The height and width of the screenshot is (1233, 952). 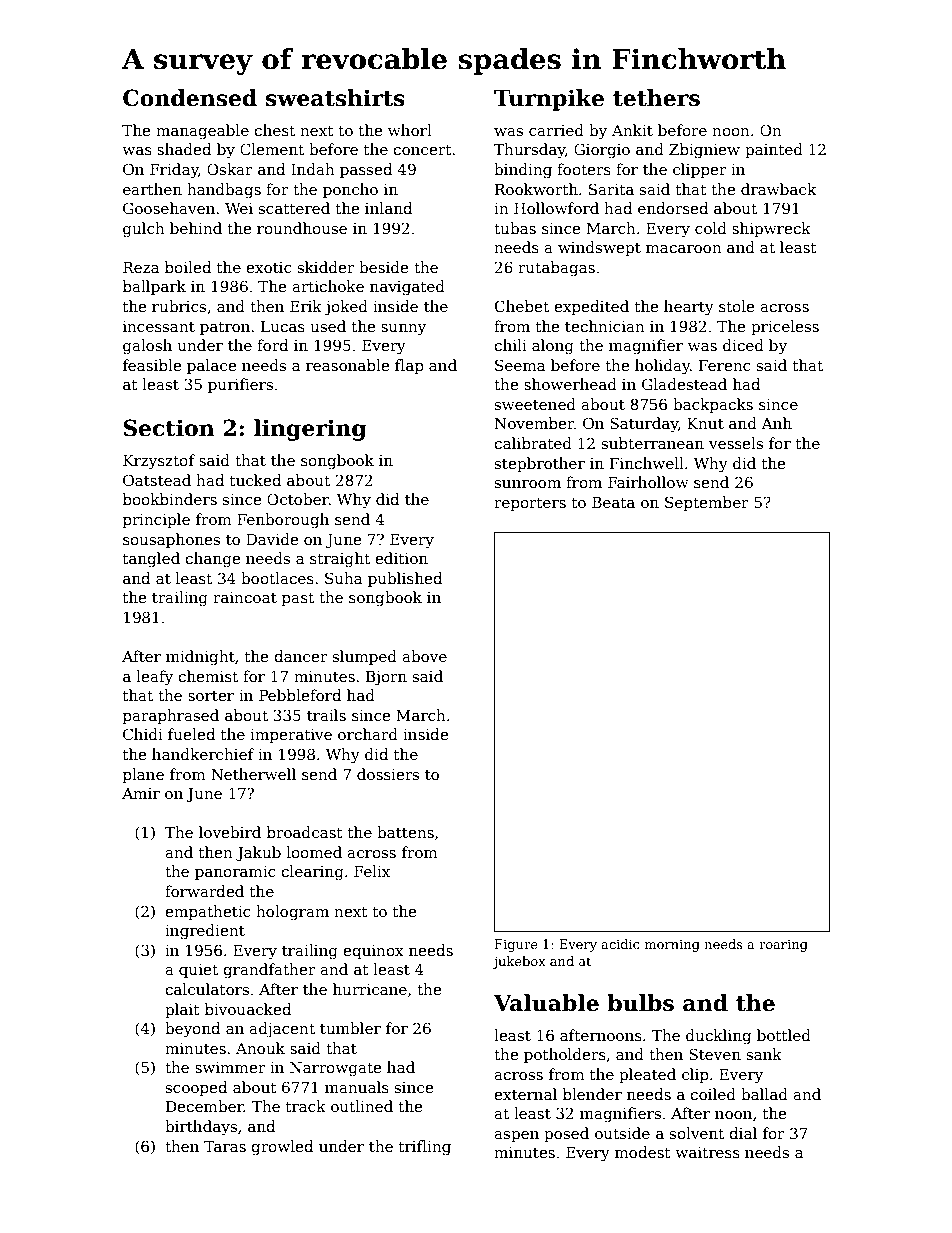 What do you see at coordinates (540, 464) in the screenshot?
I see `stepbrother` at bounding box center [540, 464].
